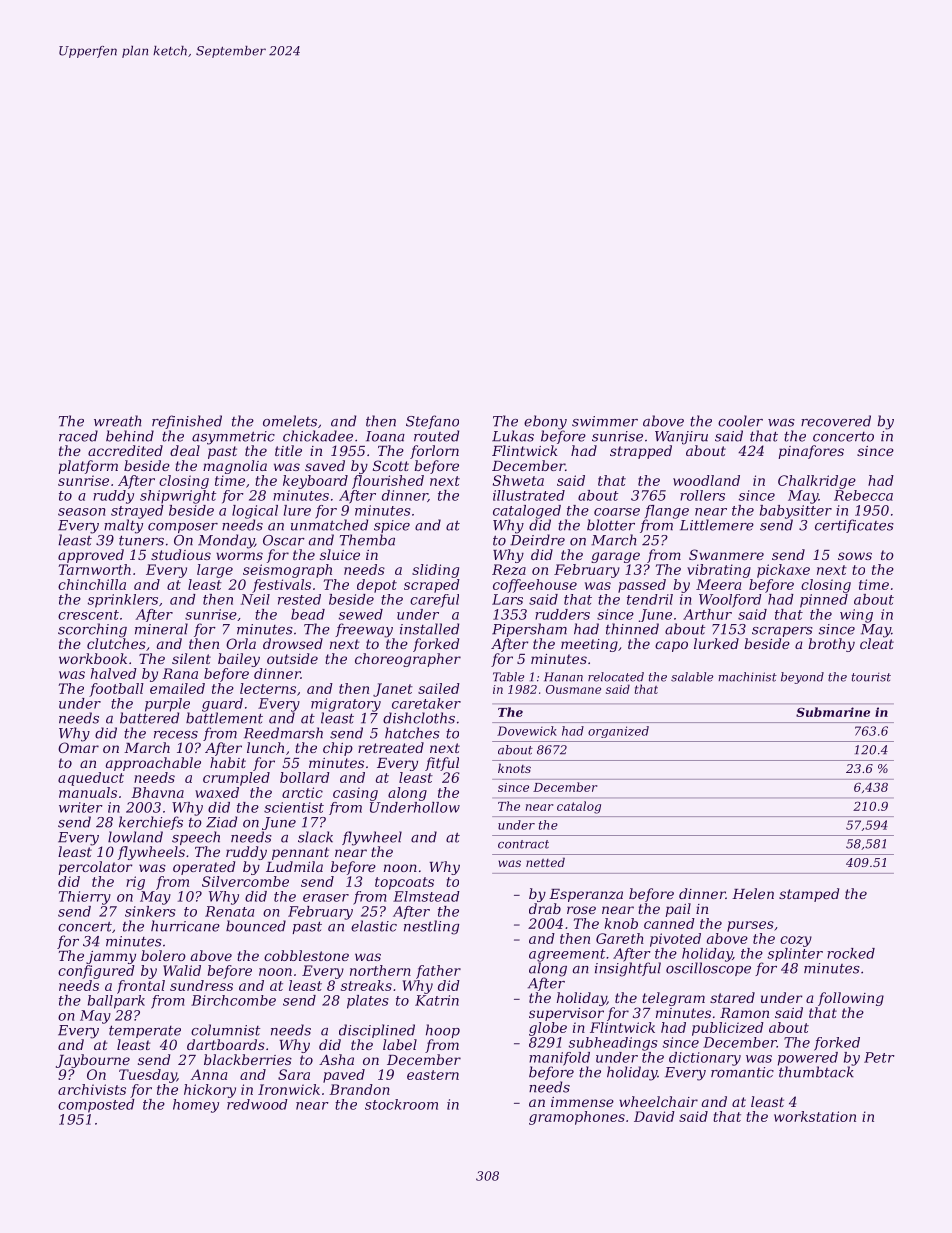  Describe the element at coordinates (432, 422) in the screenshot. I see `Stefano` at that location.
